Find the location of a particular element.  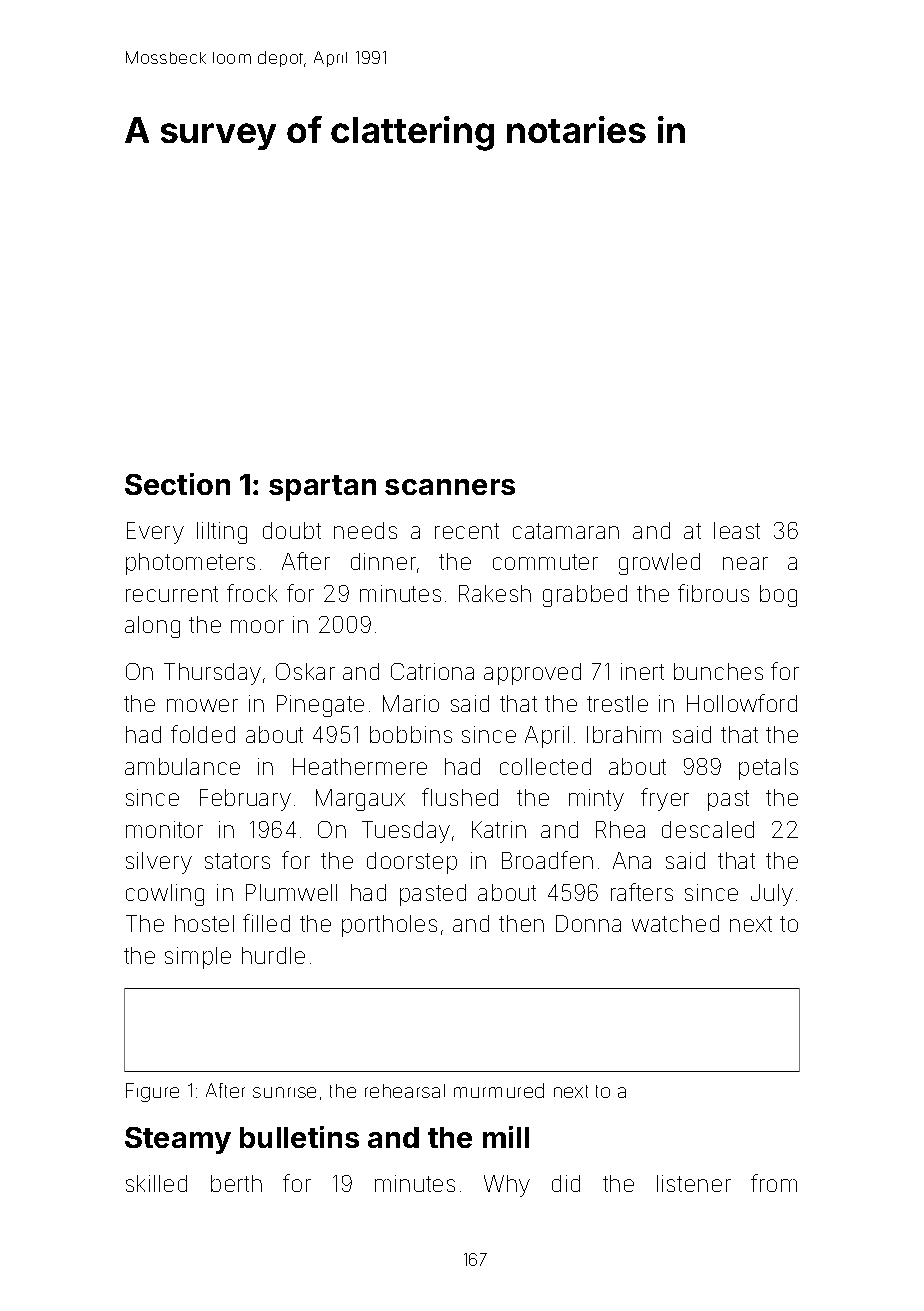

did is located at coordinates (566, 1183).
